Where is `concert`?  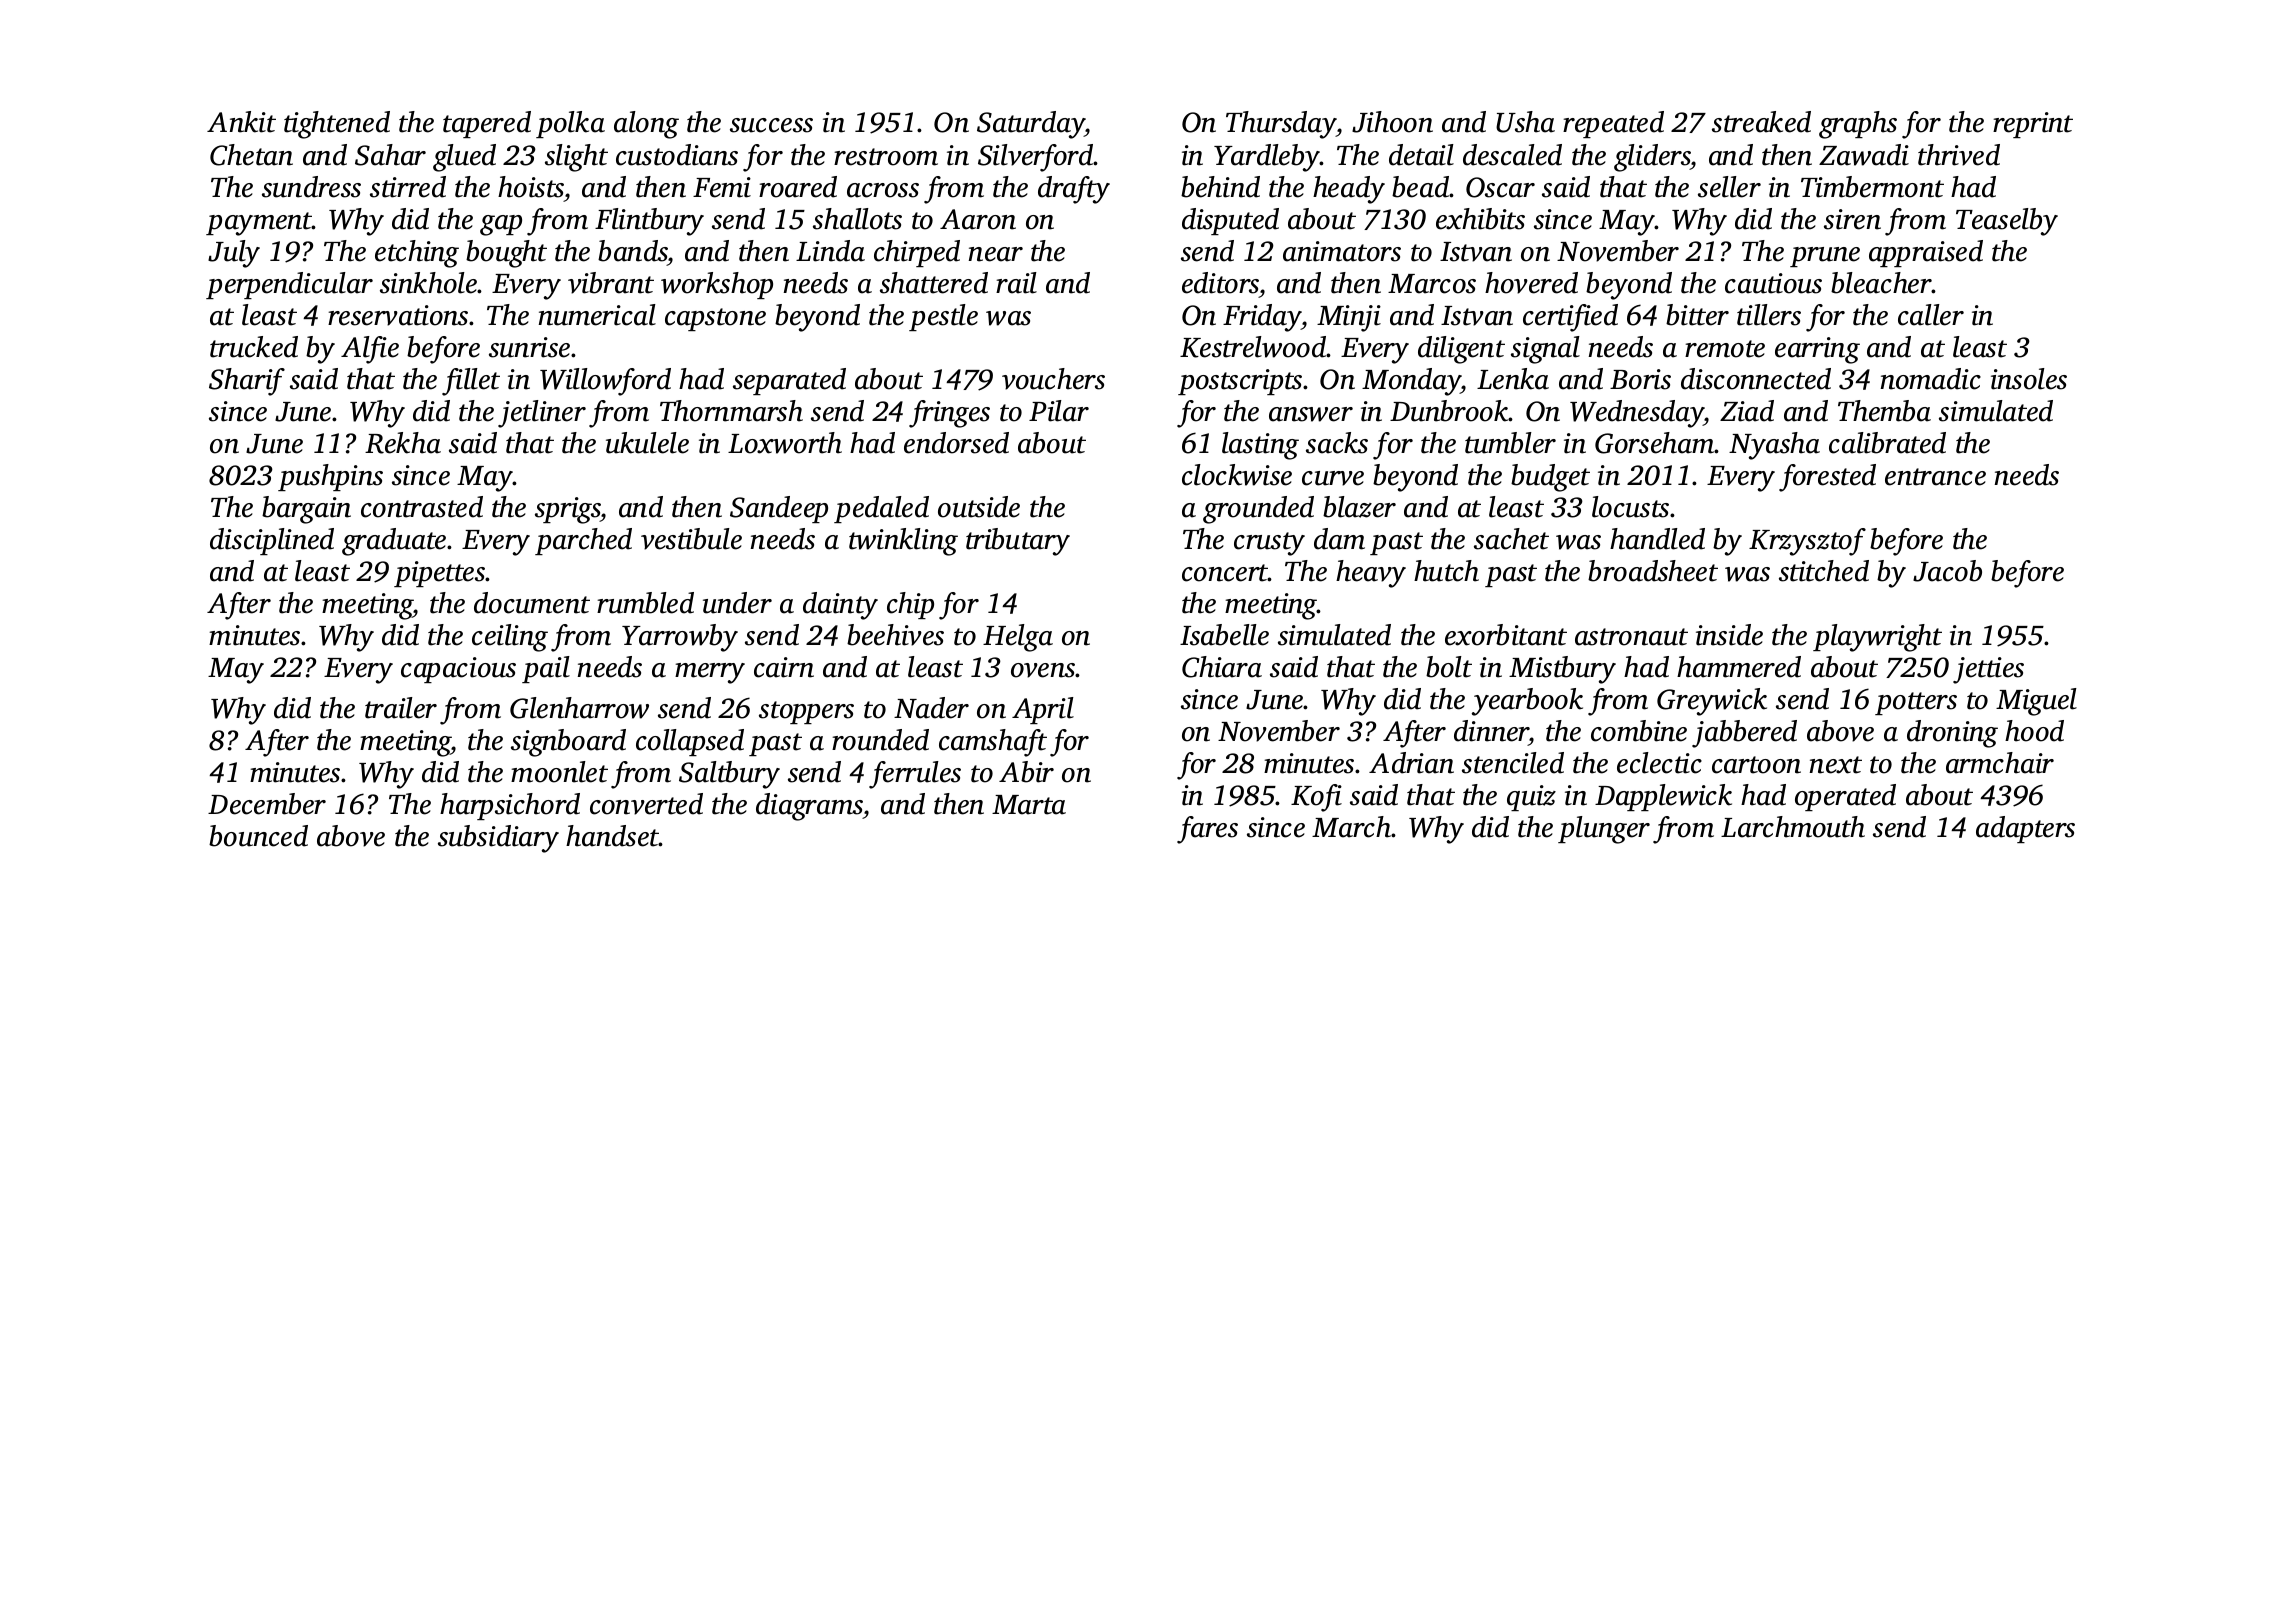
concert is located at coordinates (1225, 573).
